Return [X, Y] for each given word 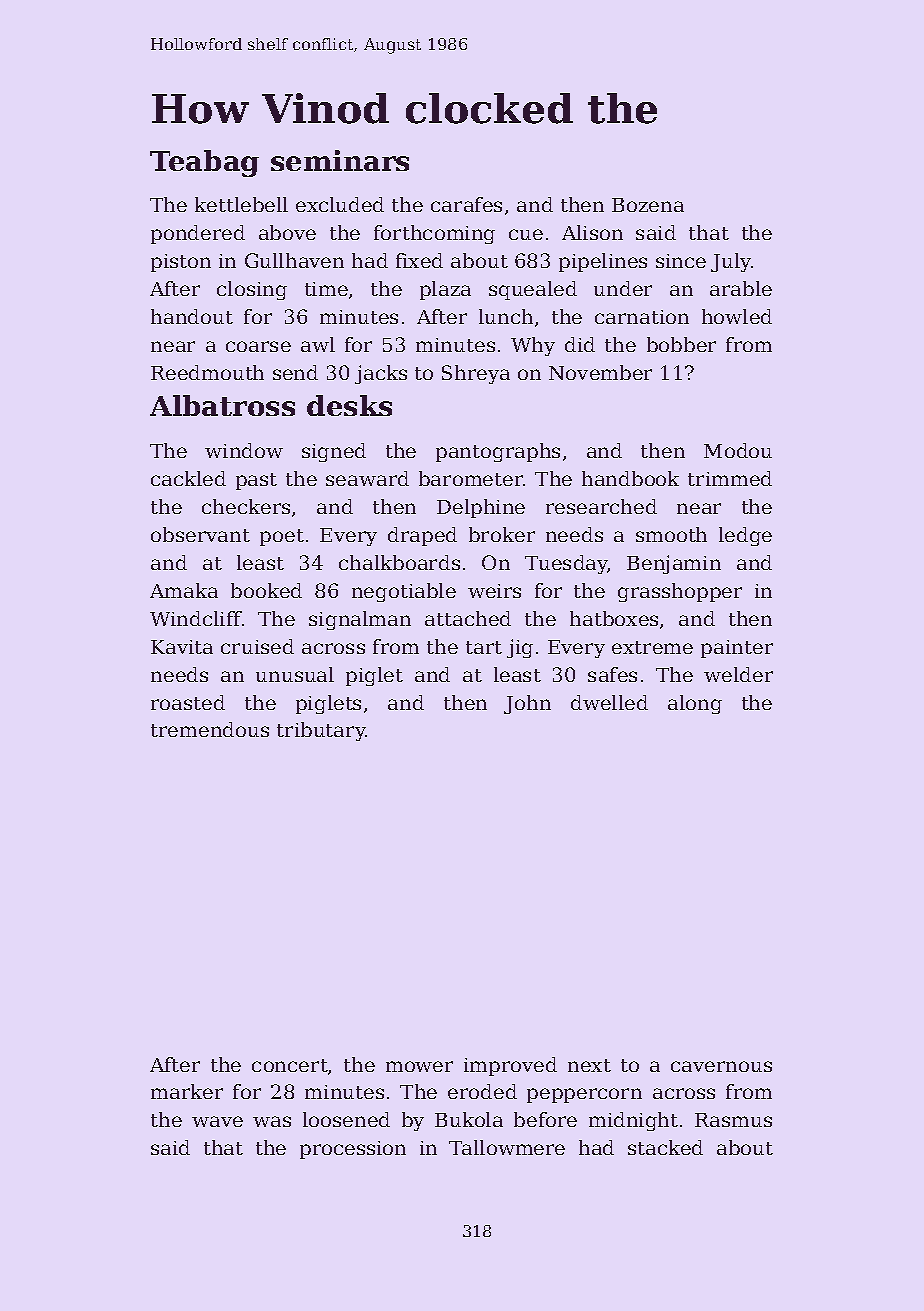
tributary [321, 731]
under [623, 288]
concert [290, 1065]
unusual [295, 674]
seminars [340, 160]
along [695, 704]
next [589, 1065]
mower [419, 1066]
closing [252, 290]
